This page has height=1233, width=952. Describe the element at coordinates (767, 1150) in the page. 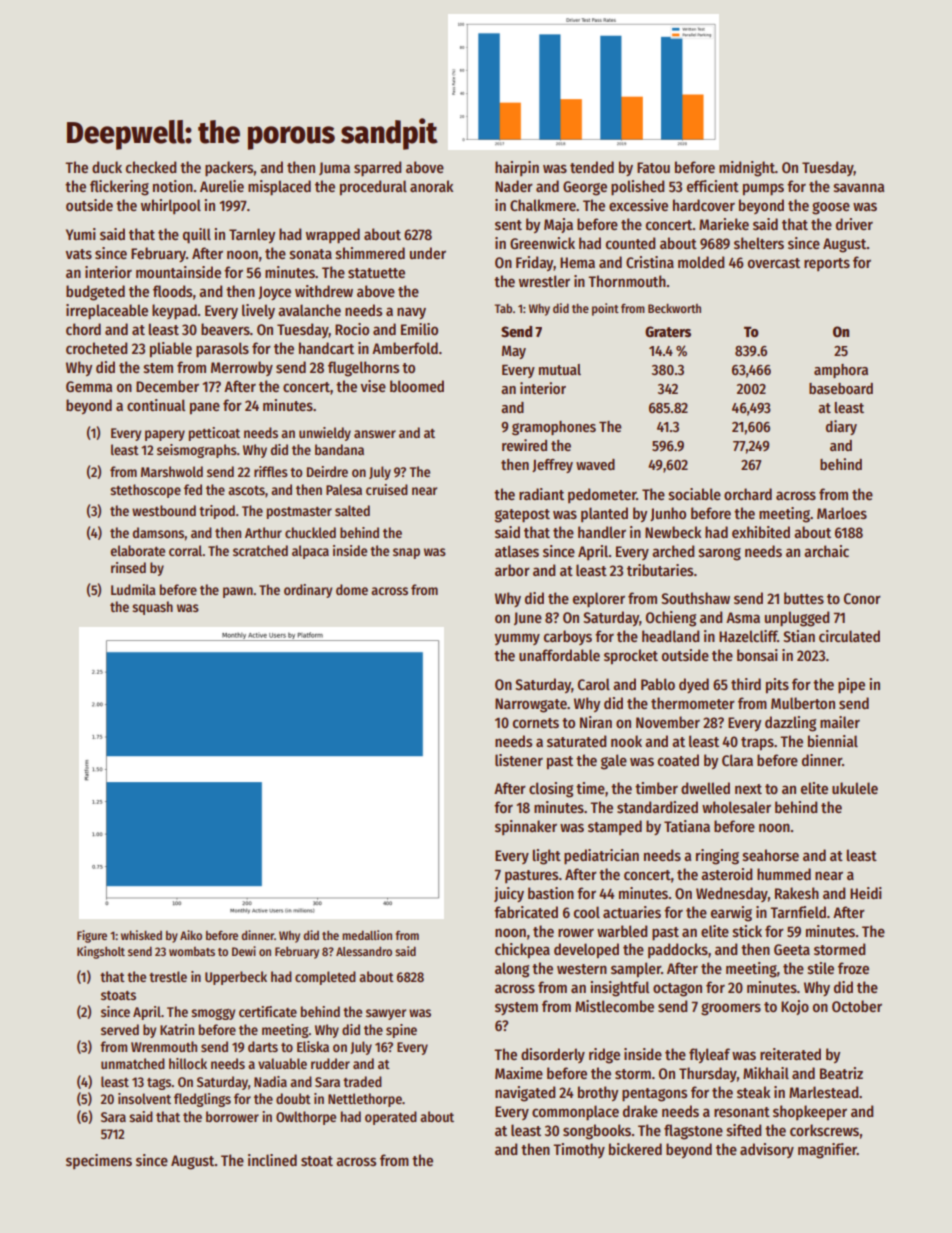

I see `advisory` at that location.
